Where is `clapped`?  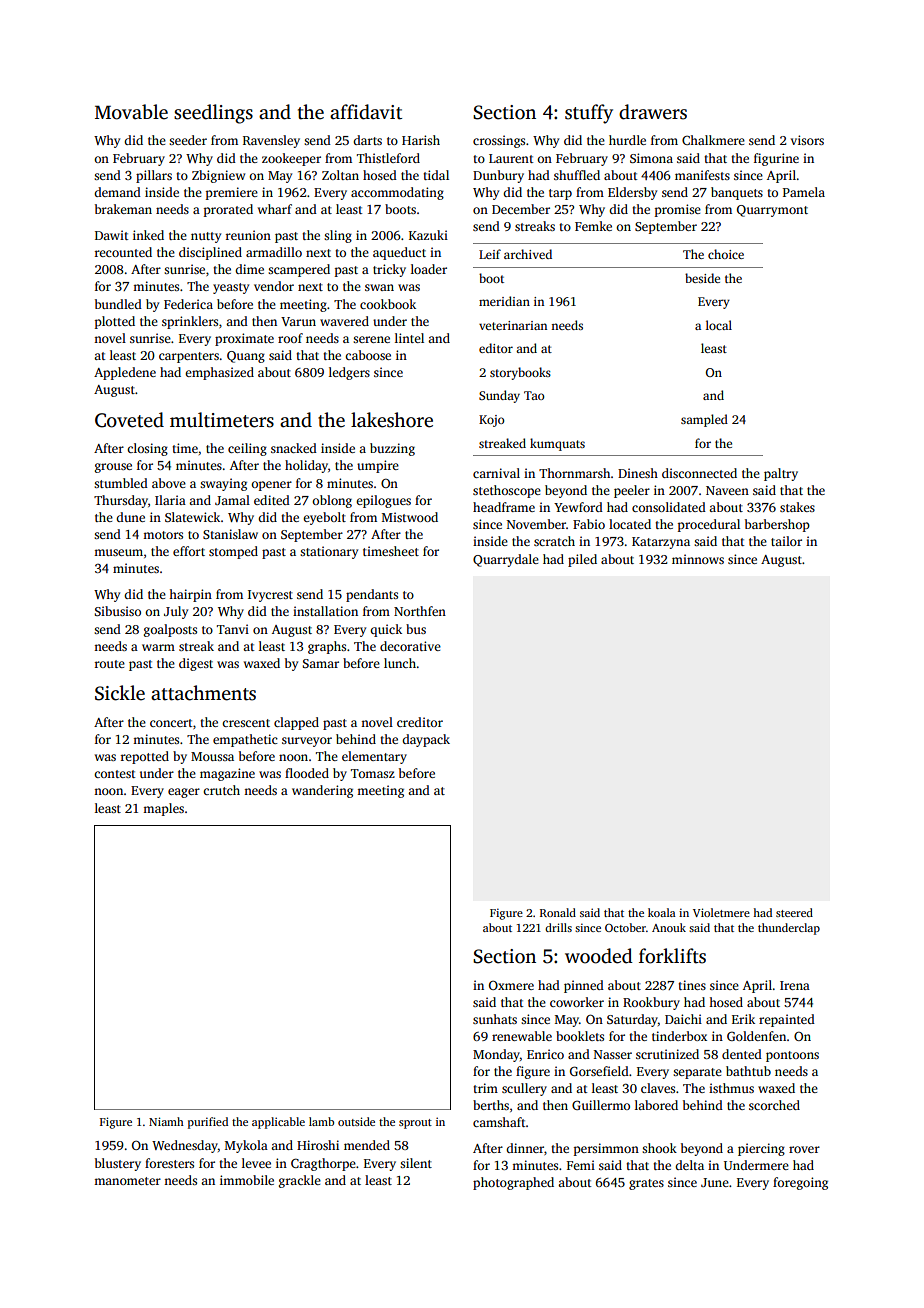
clapped is located at coordinates (296, 723).
